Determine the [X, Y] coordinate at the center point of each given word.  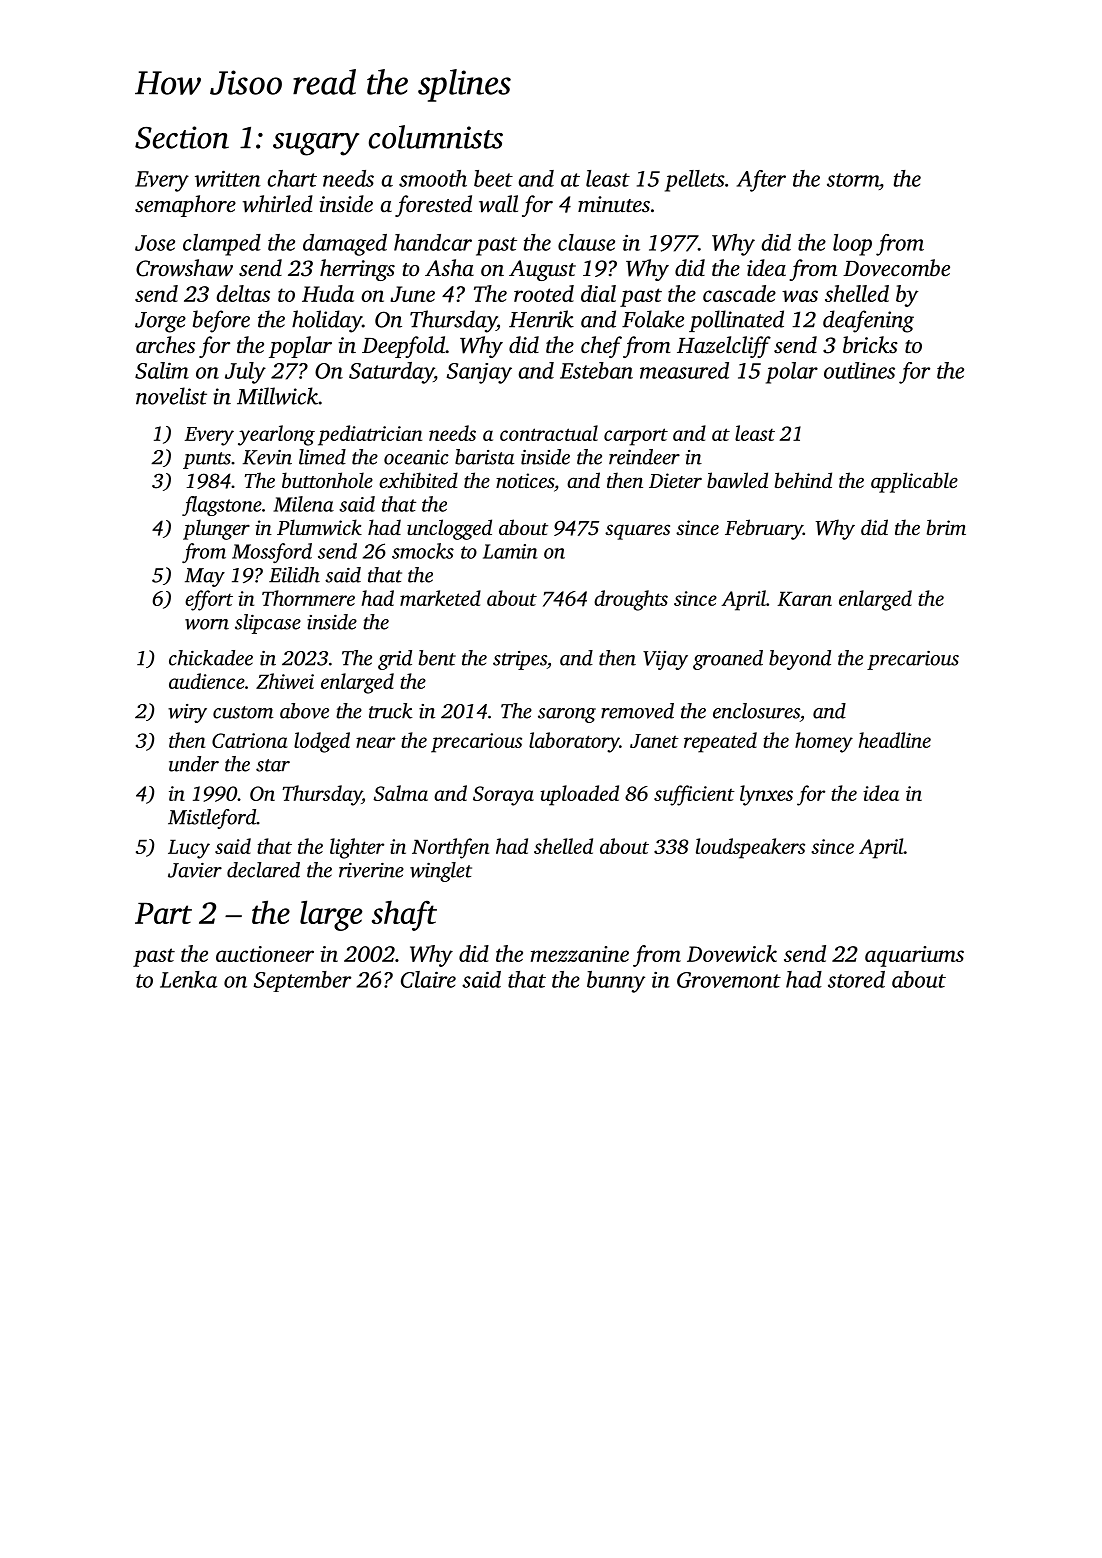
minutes [614, 204]
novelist [171, 396]
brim [946, 527]
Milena [303, 504]
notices [525, 480]
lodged [322, 742]
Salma [400, 793]
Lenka [188, 979]
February [764, 529]
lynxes [766, 795]
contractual [549, 433]
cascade [739, 293]
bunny [616, 982]
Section [182, 137]
